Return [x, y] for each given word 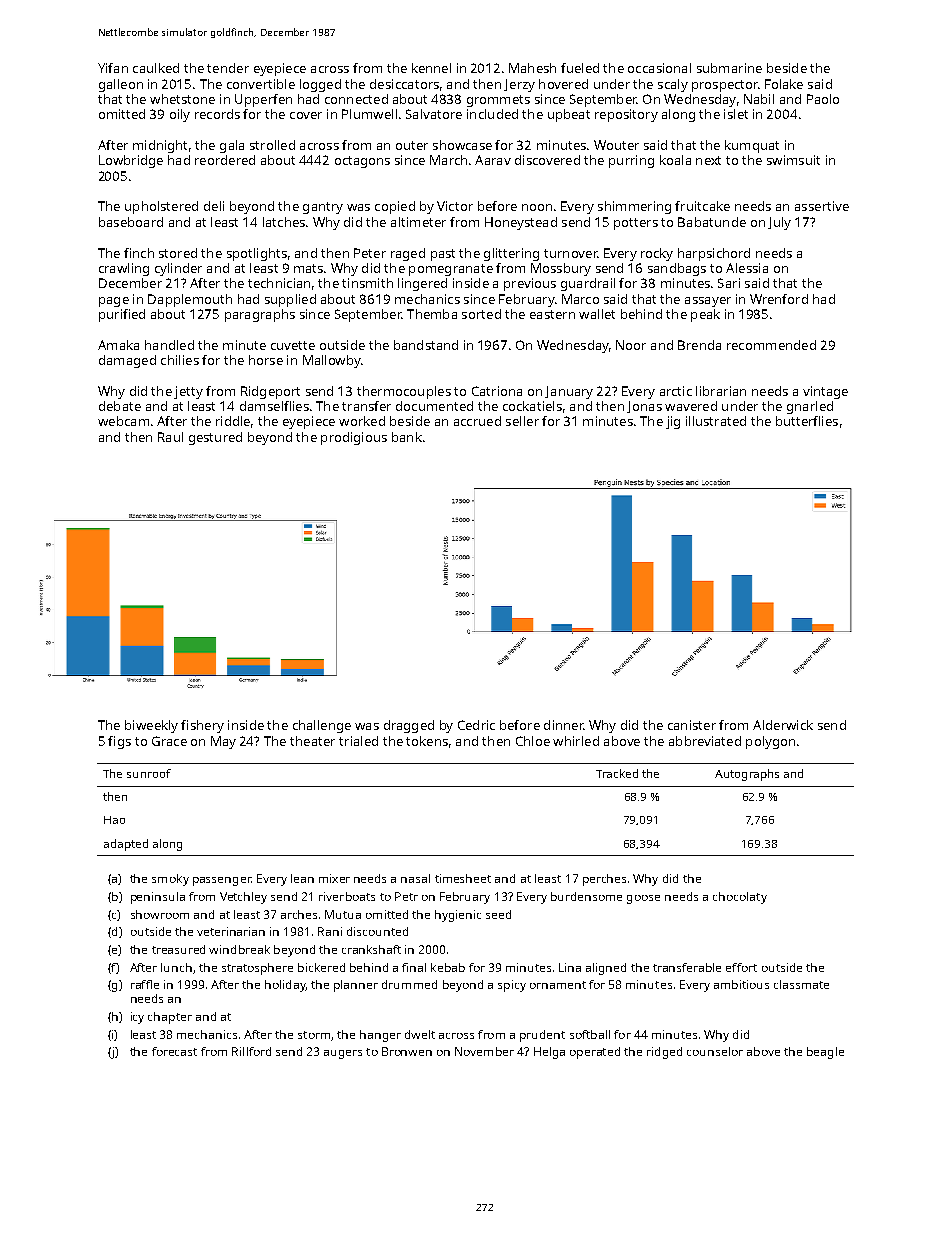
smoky [170, 880]
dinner [564, 725]
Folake [784, 84]
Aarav [493, 160]
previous [530, 284]
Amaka [118, 345]
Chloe [533, 741]
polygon [770, 742]
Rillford [251, 1051]
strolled [272, 145]
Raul [170, 437]
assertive [822, 206]
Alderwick [783, 725]
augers [343, 1054]
